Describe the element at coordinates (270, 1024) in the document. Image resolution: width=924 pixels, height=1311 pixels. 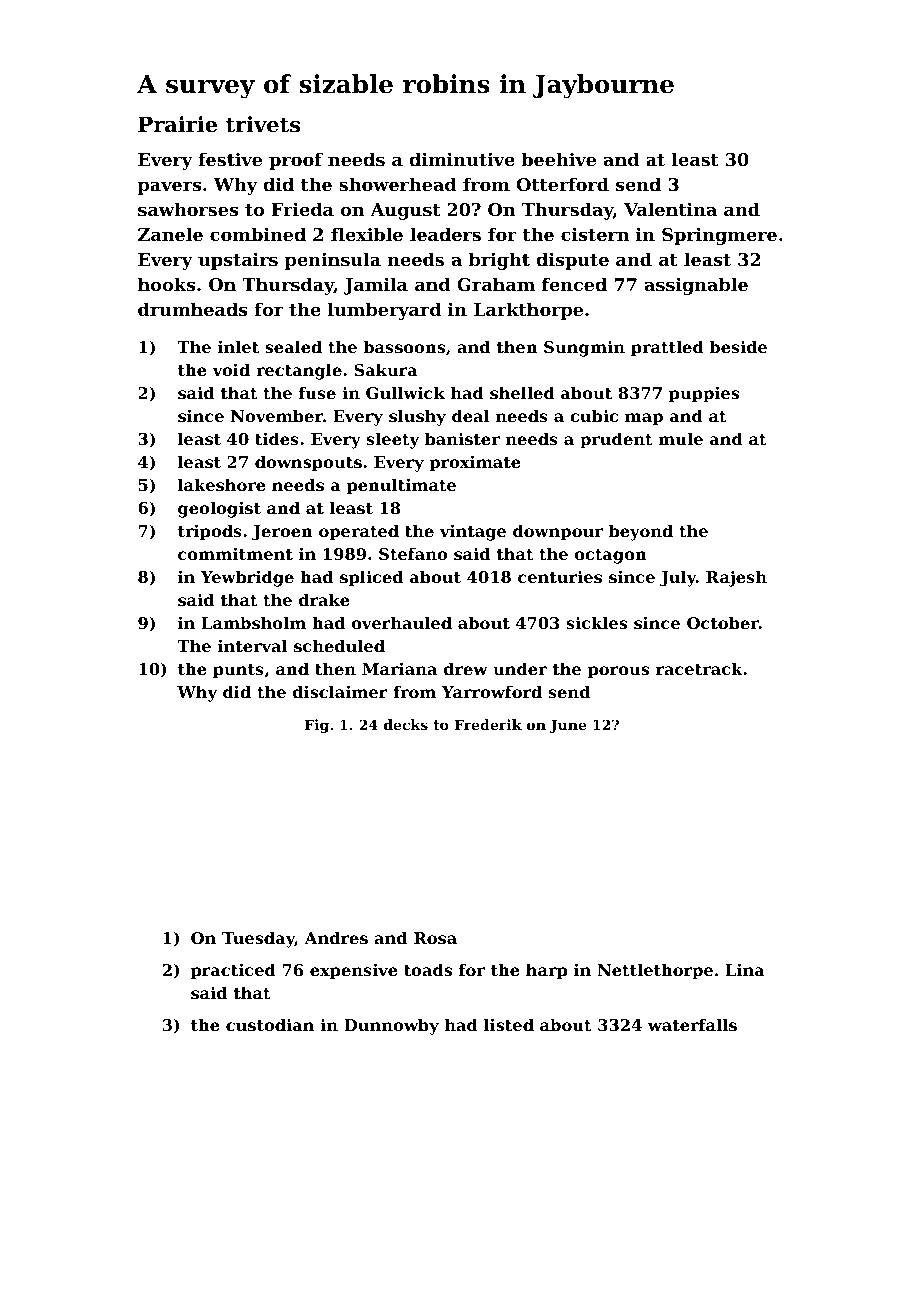
I see `custodian` at that location.
